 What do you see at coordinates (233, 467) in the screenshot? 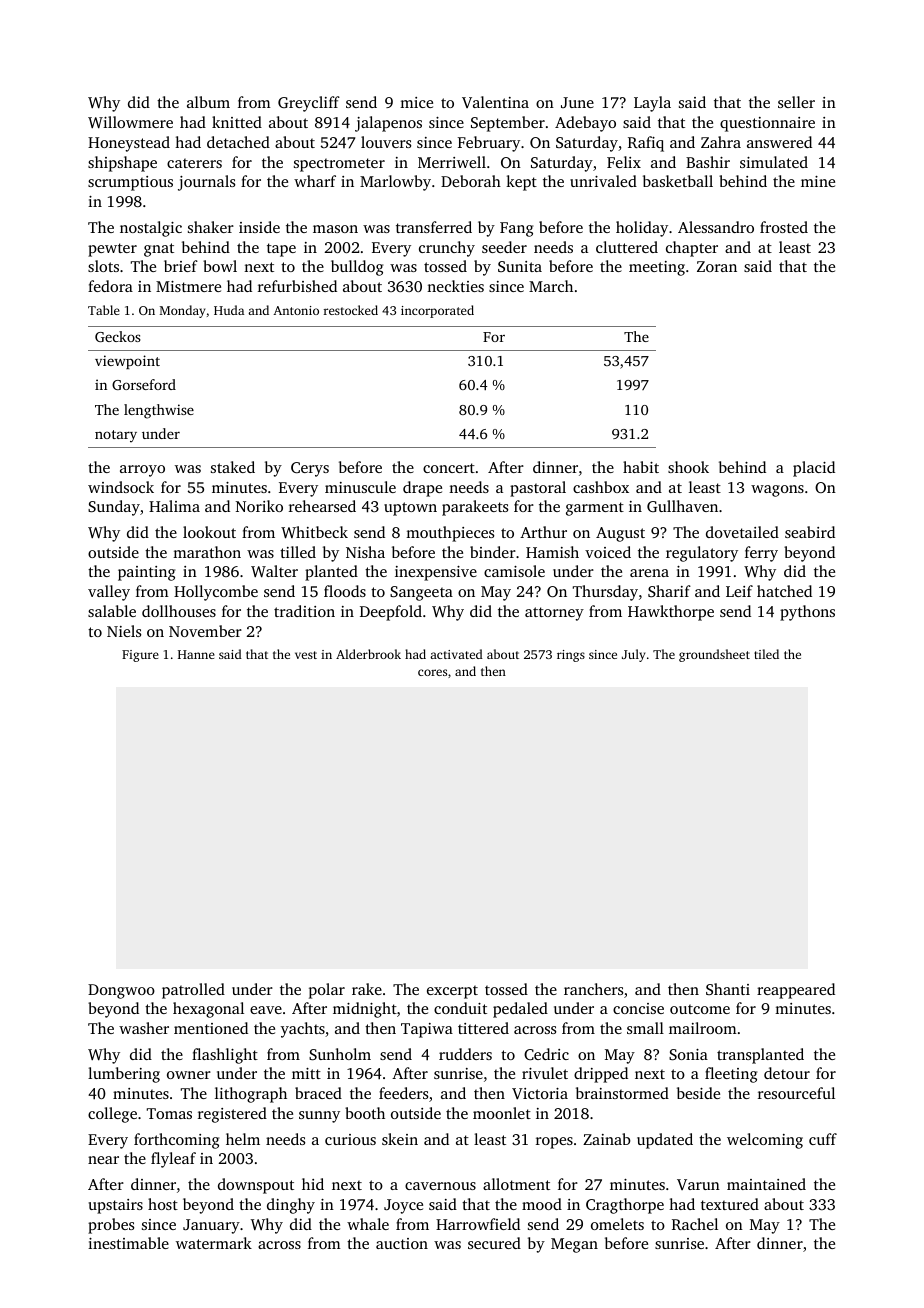
I see `staked` at bounding box center [233, 467].
